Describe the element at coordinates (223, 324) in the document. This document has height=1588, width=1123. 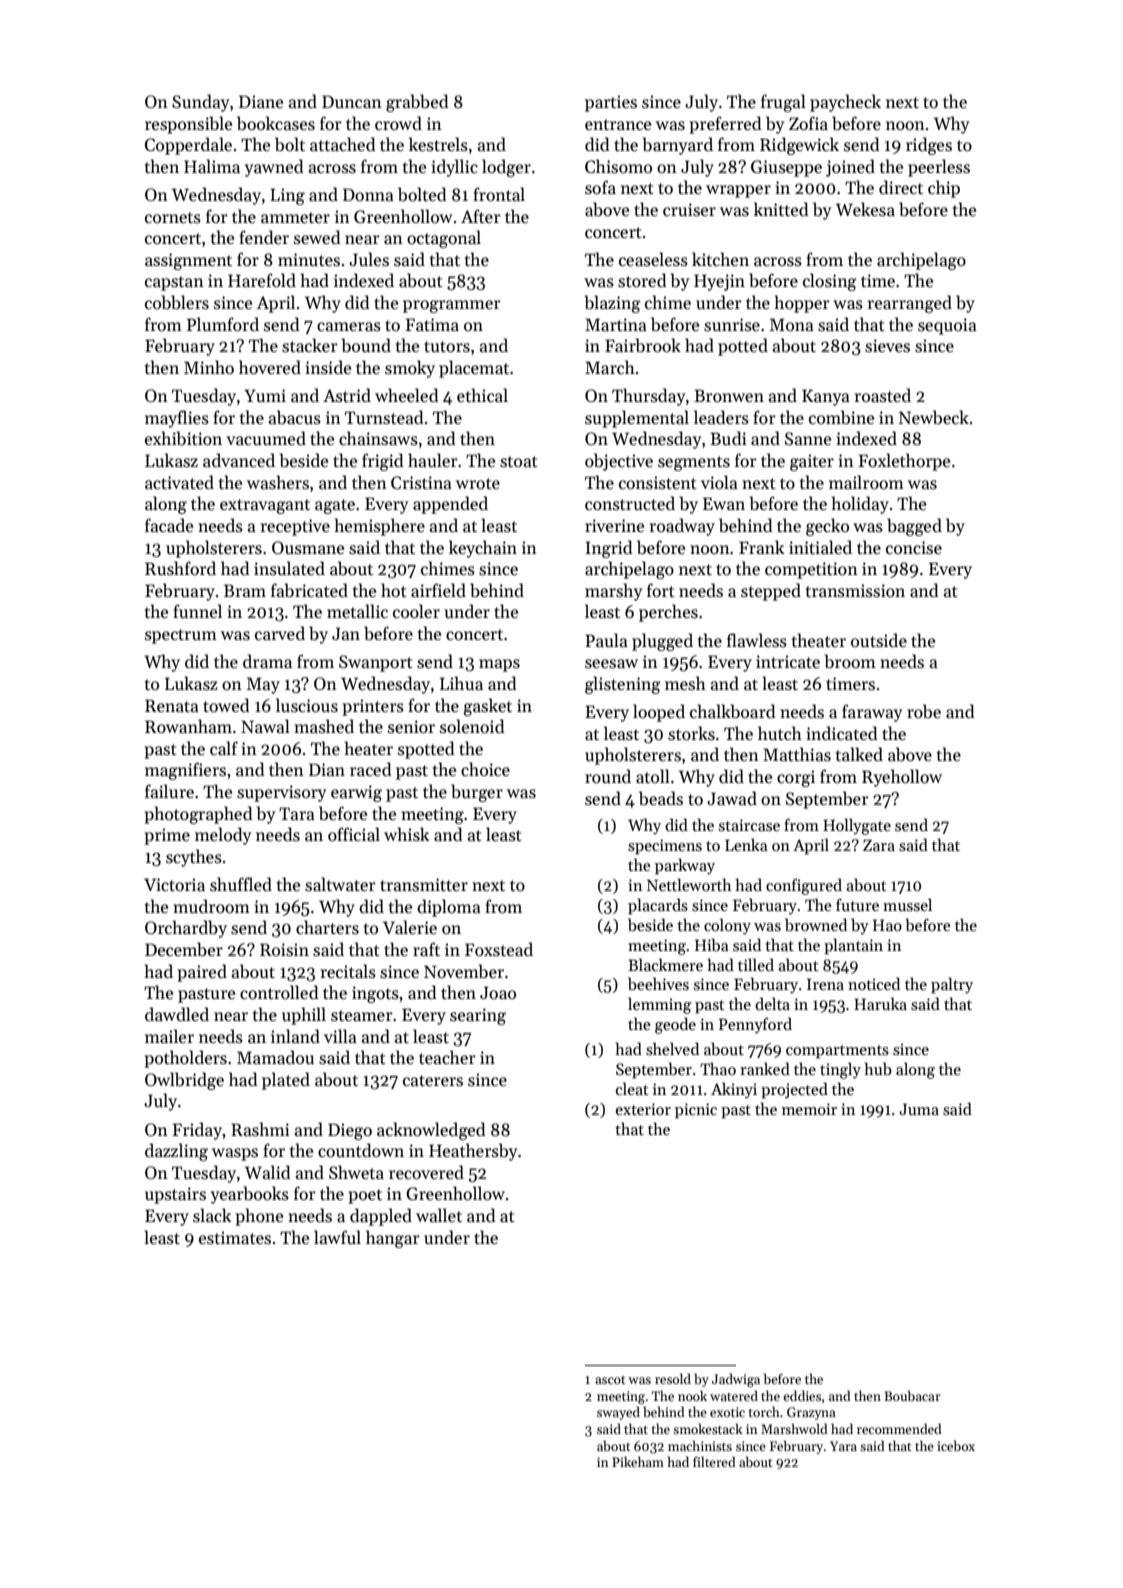
I see `Plumford` at that location.
